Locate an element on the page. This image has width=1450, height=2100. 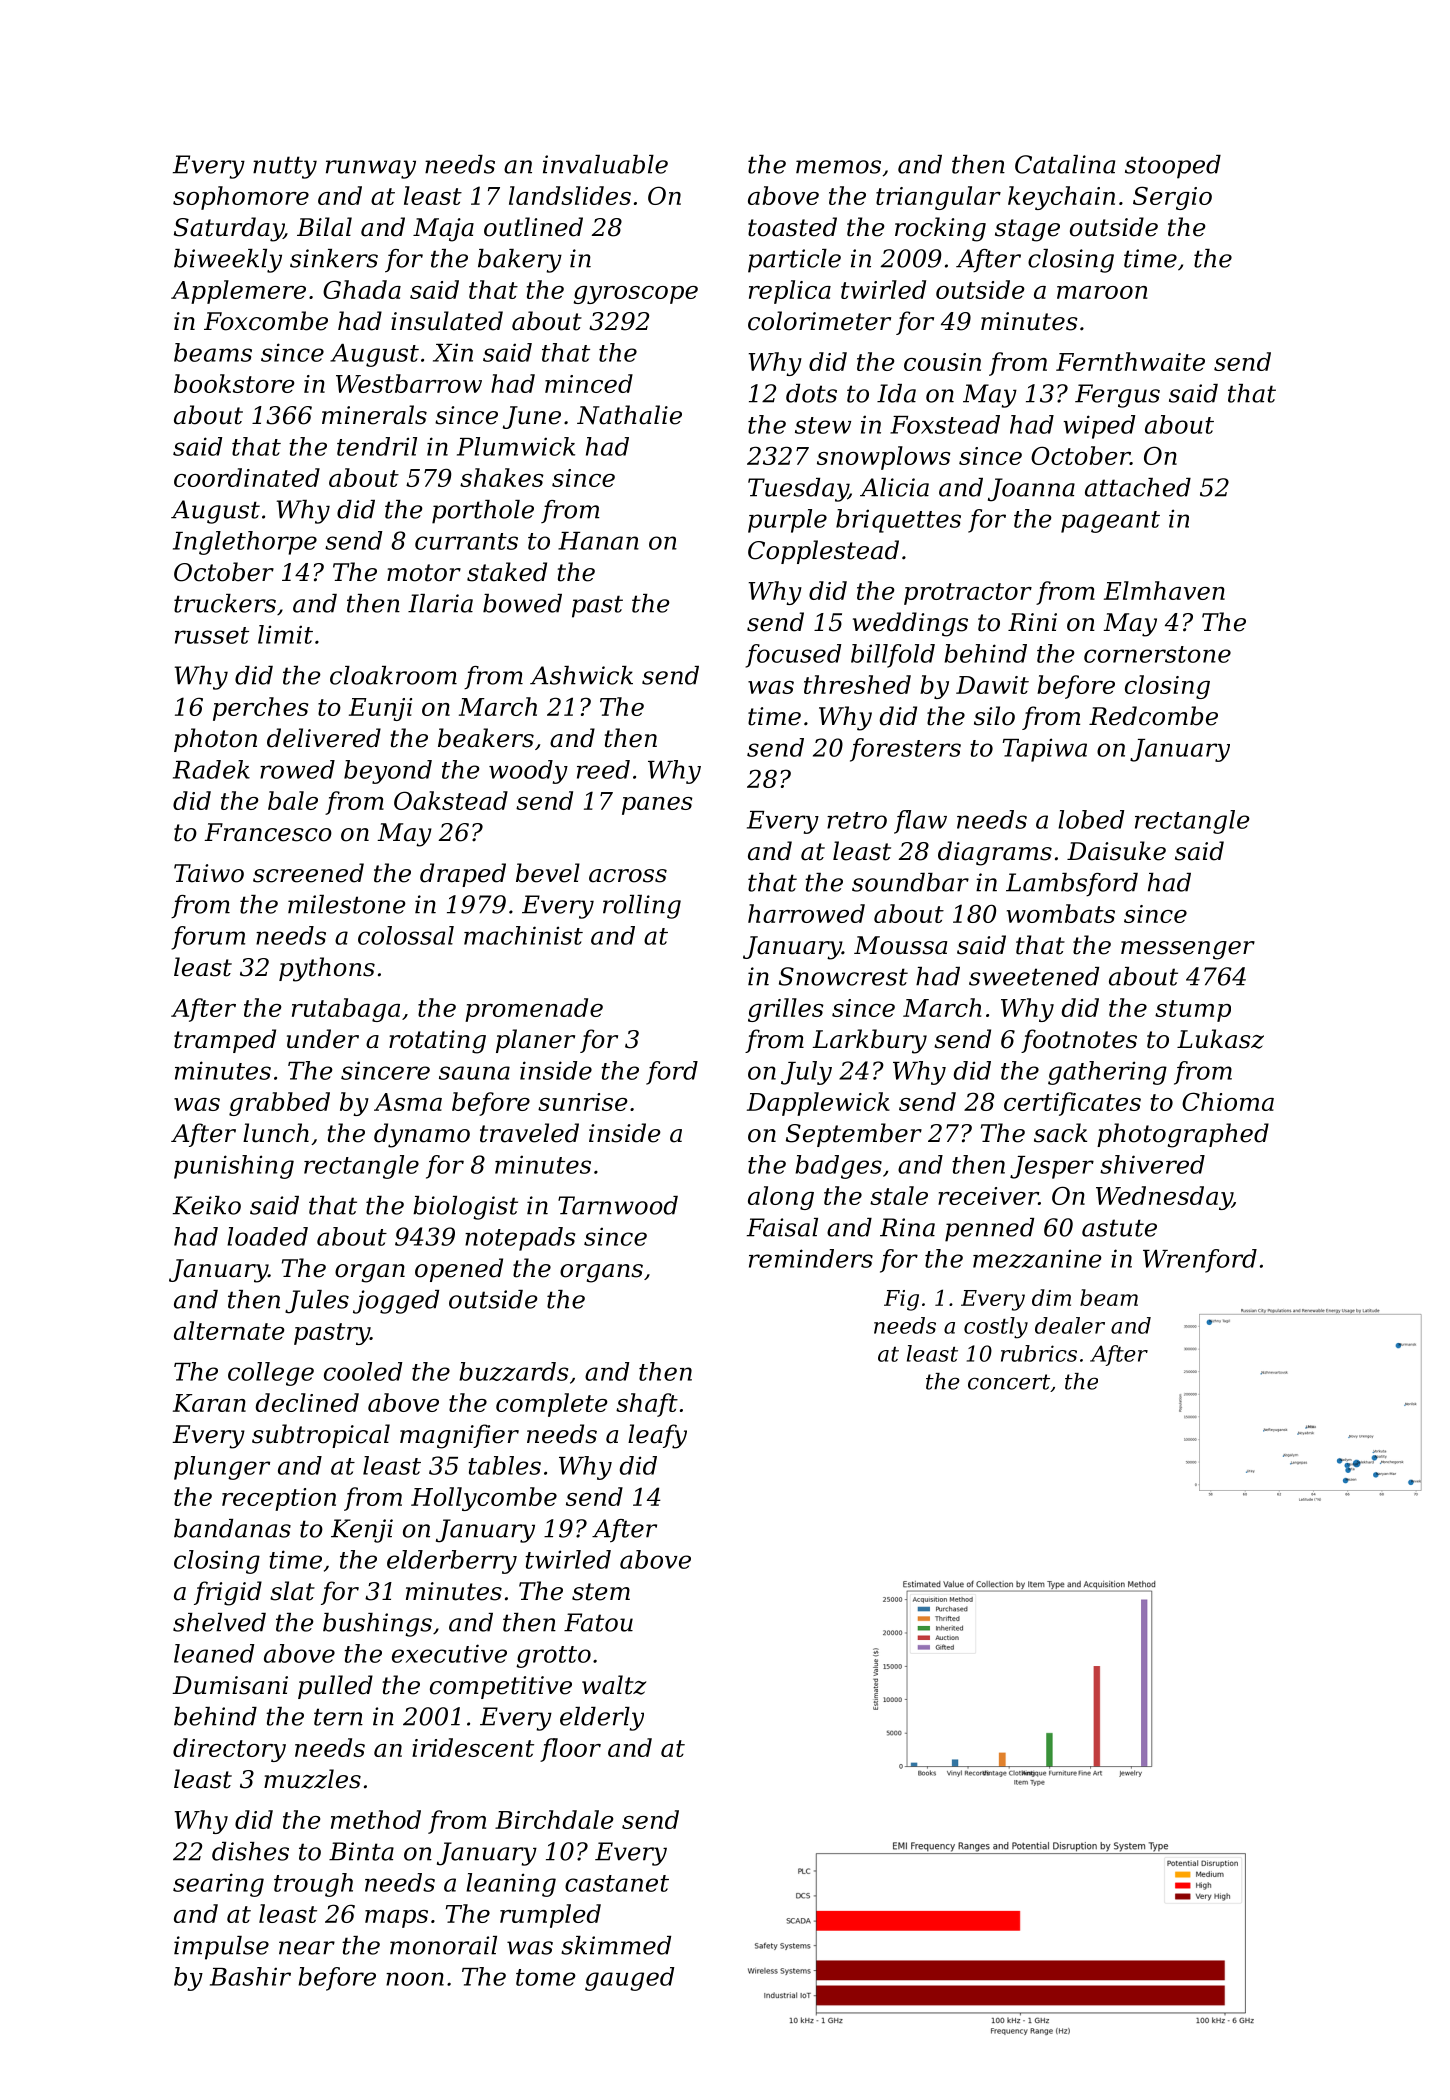
astute is located at coordinates (1119, 1228).
